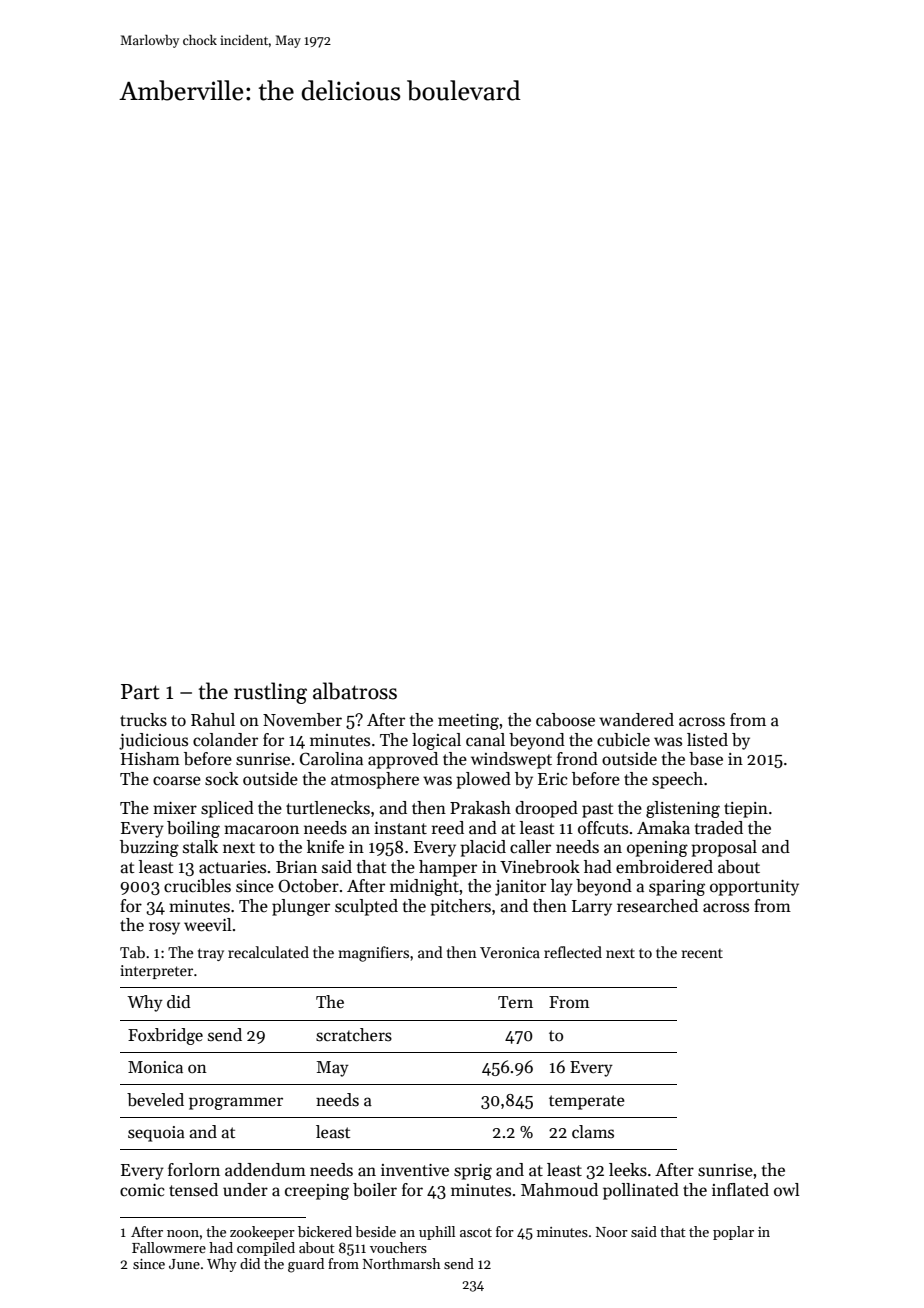  I want to click on plunger, so click(301, 907).
